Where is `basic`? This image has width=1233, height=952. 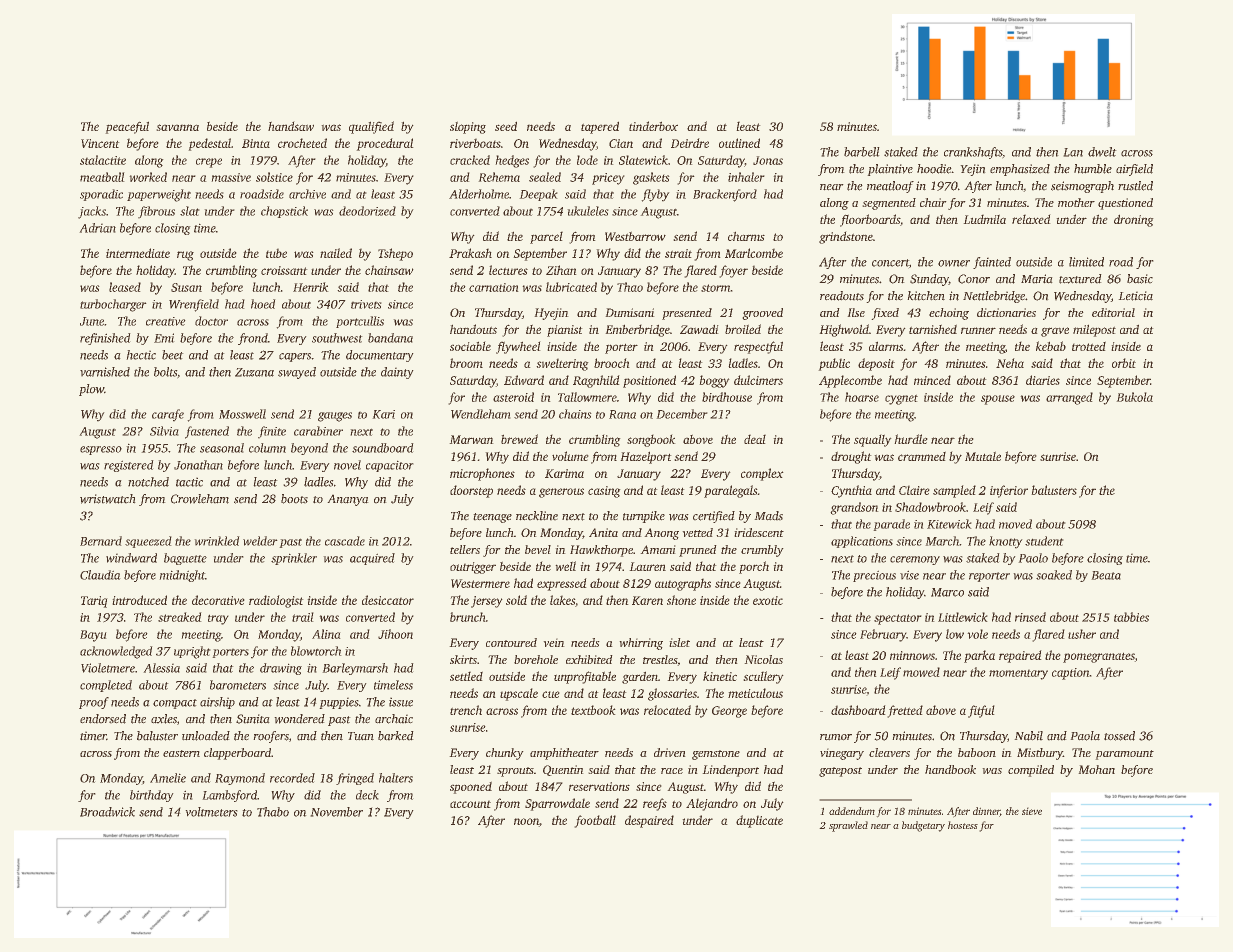 basic is located at coordinates (1140, 279).
